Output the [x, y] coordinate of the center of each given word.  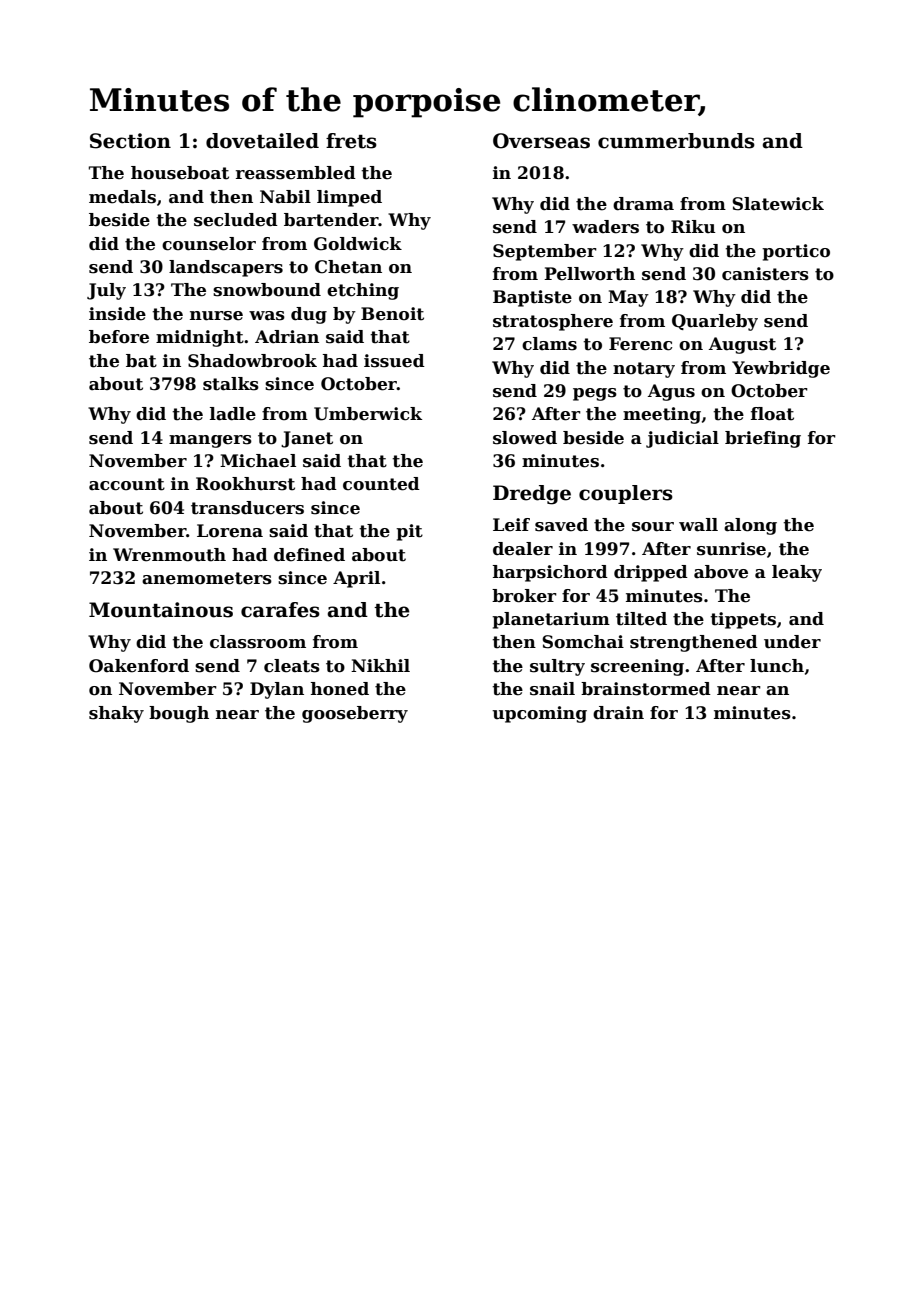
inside [117, 314]
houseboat [180, 173]
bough [179, 714]
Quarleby [715, 322]
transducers [247, 508]
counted [381, 484]
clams [549, 344]
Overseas [541, 141]
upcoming [539, 714]
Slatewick [778, 204]
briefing [763, 439]
